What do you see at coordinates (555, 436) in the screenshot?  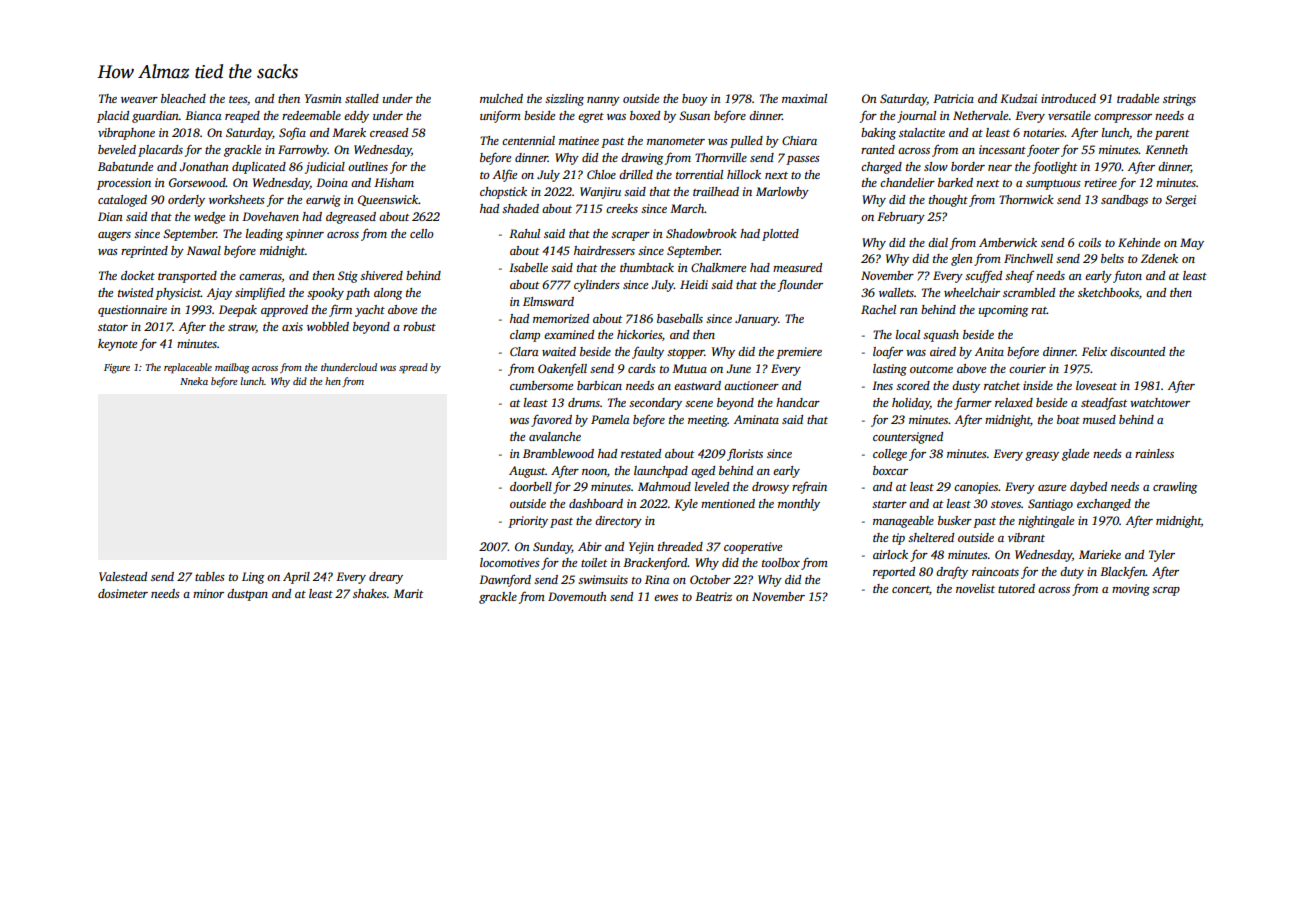 I see `avalanche` at bounding box center [555, 436].
